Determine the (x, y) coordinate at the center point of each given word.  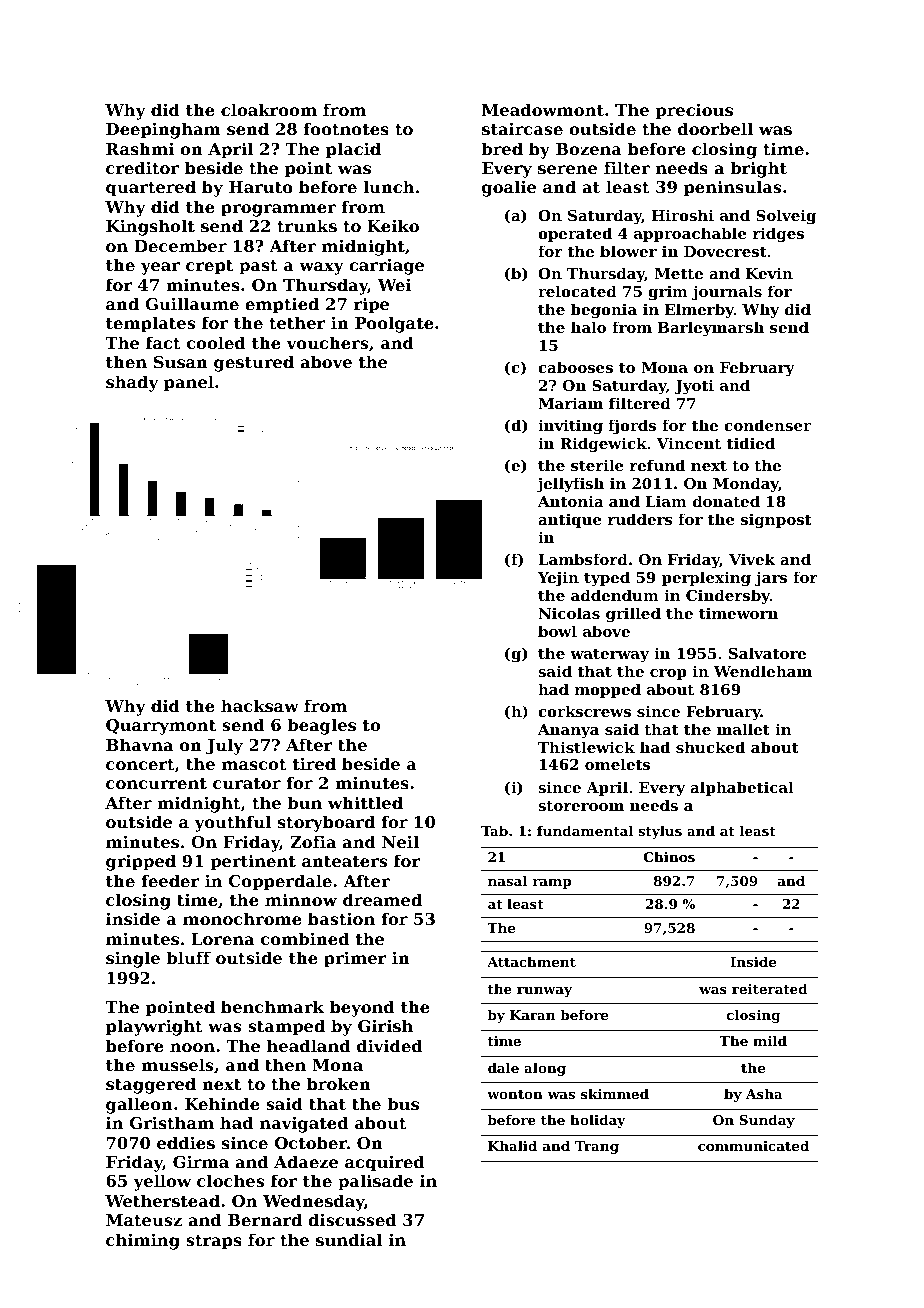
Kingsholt (150, 227)
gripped (141, 862)
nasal (507, 880)
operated (575, 234)
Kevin (769, 273)
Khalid (512, 1145)
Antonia (571, 501)
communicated (753, 1145)
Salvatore (767, 653)
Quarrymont (161, 727)
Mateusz (144, 1220)
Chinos (669, 856)
